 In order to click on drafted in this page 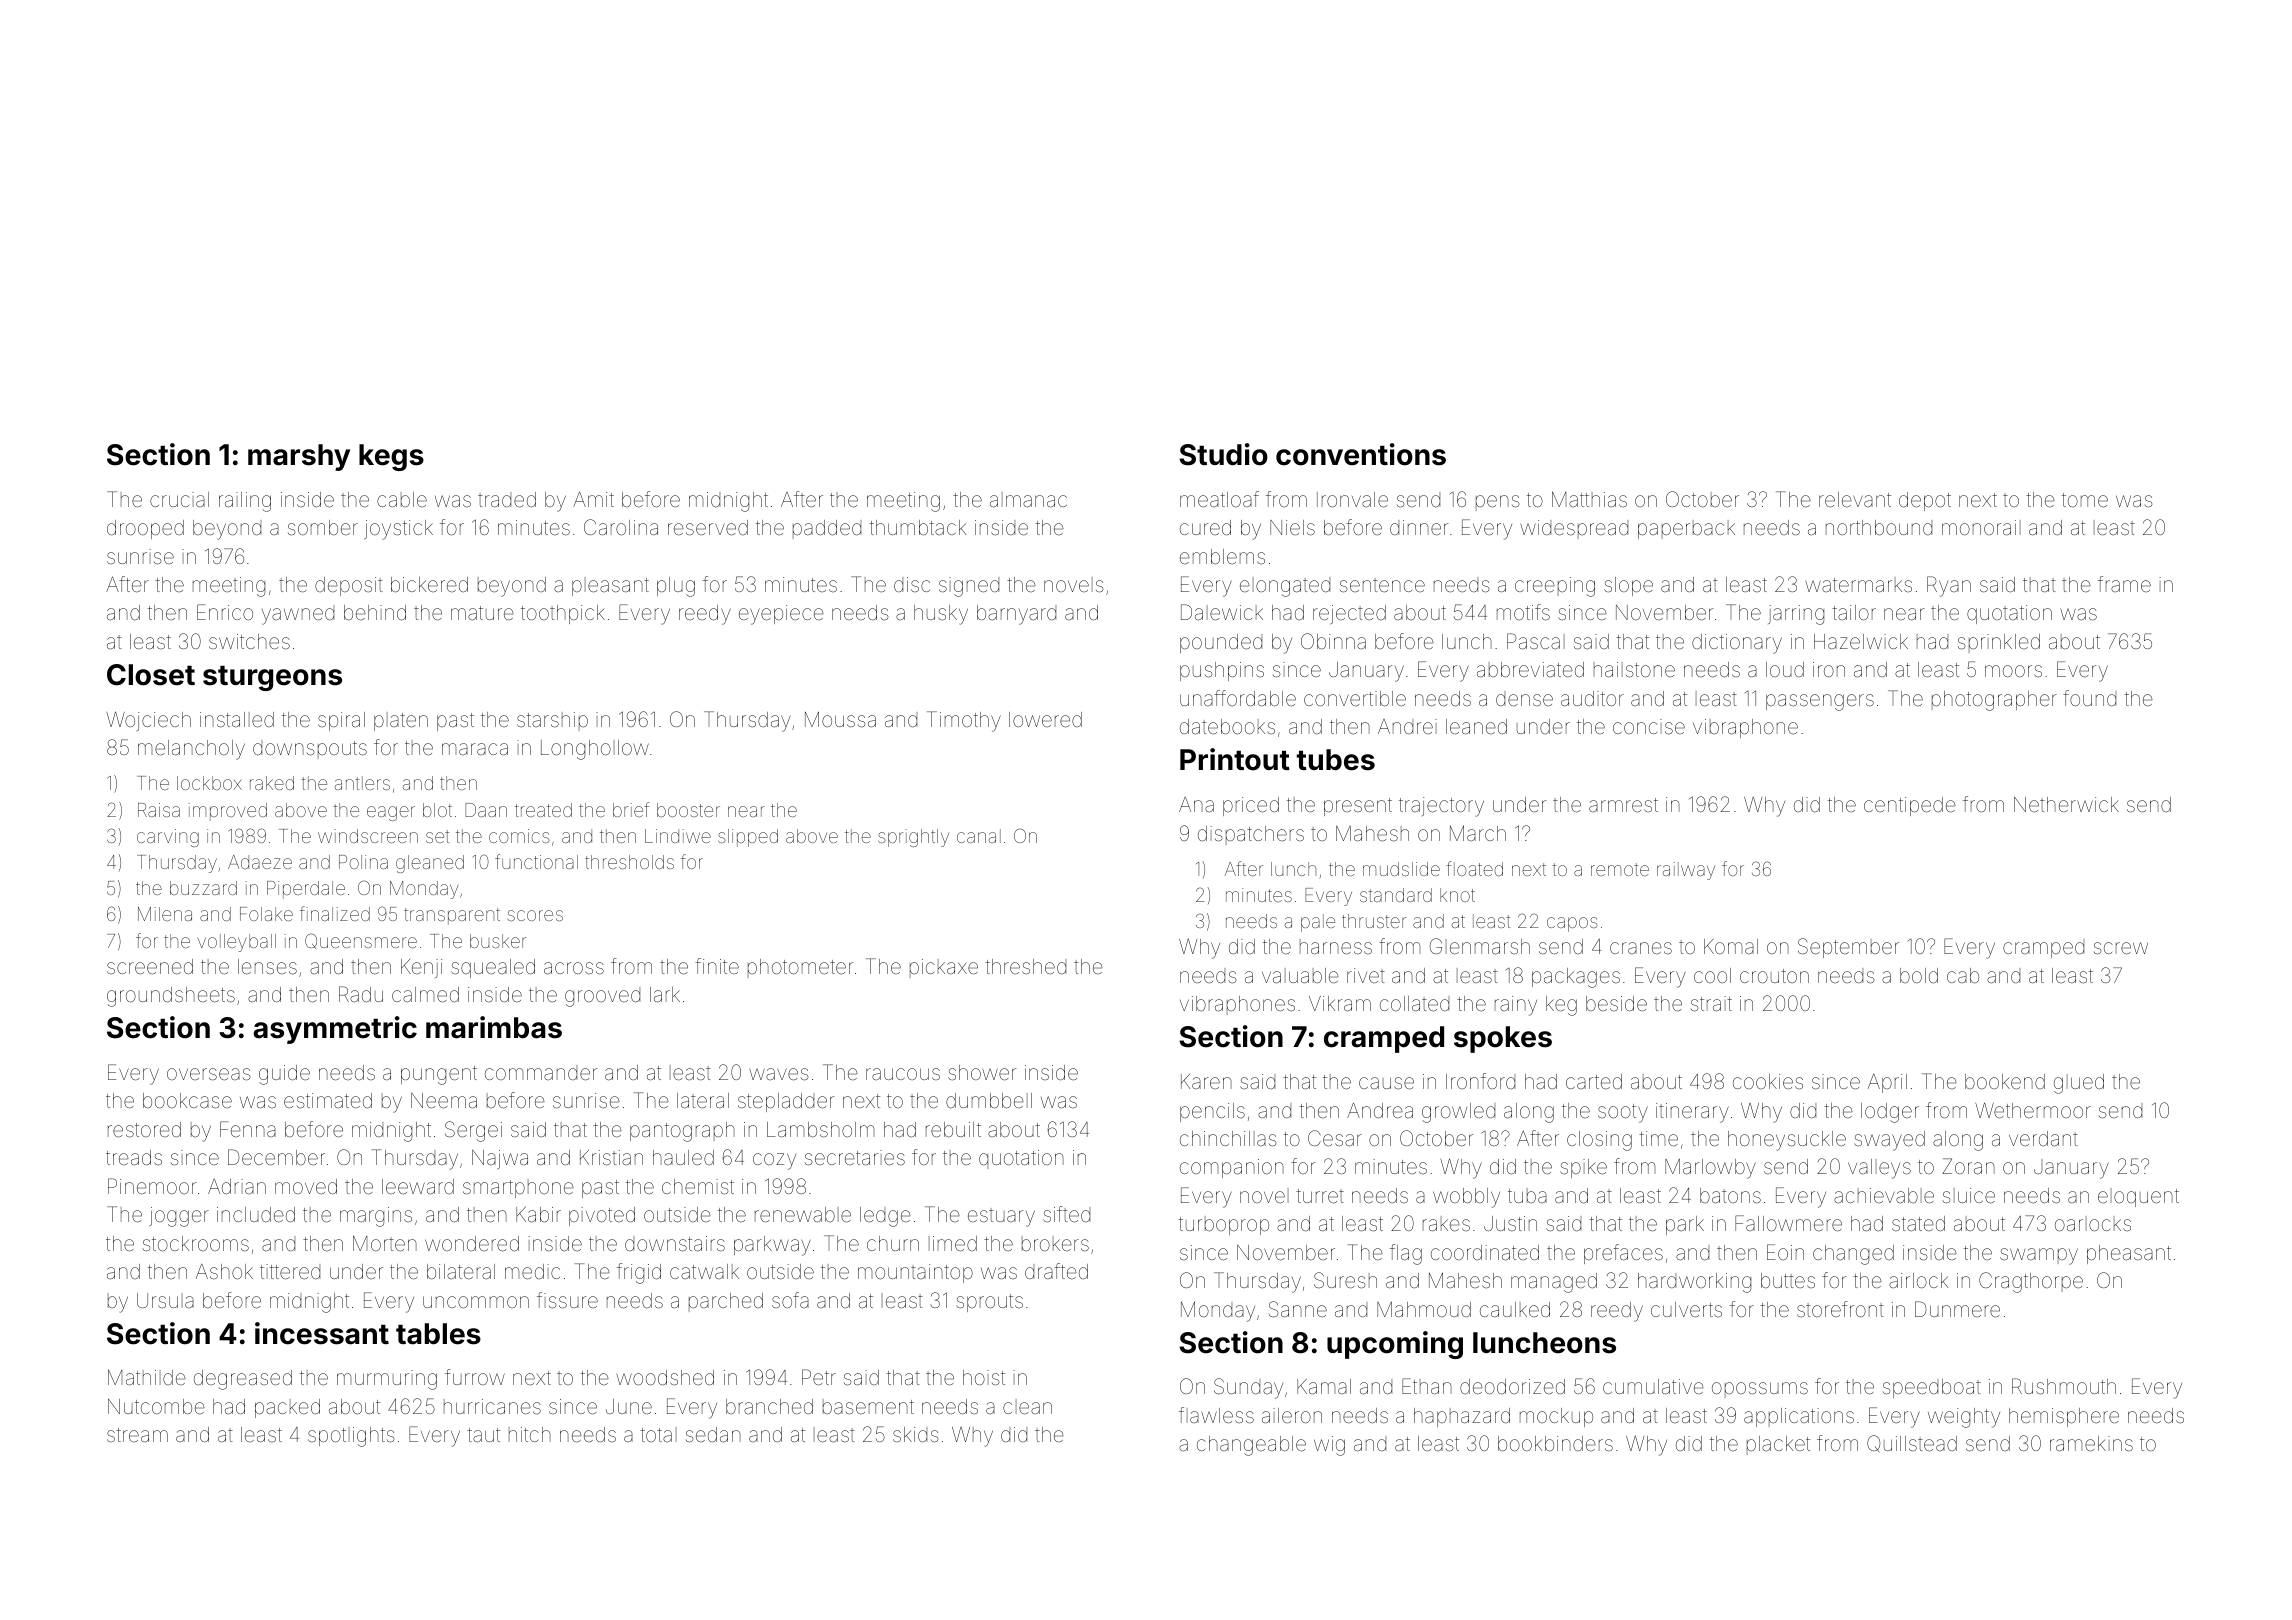, I will do `click(1056, 1271)`.
